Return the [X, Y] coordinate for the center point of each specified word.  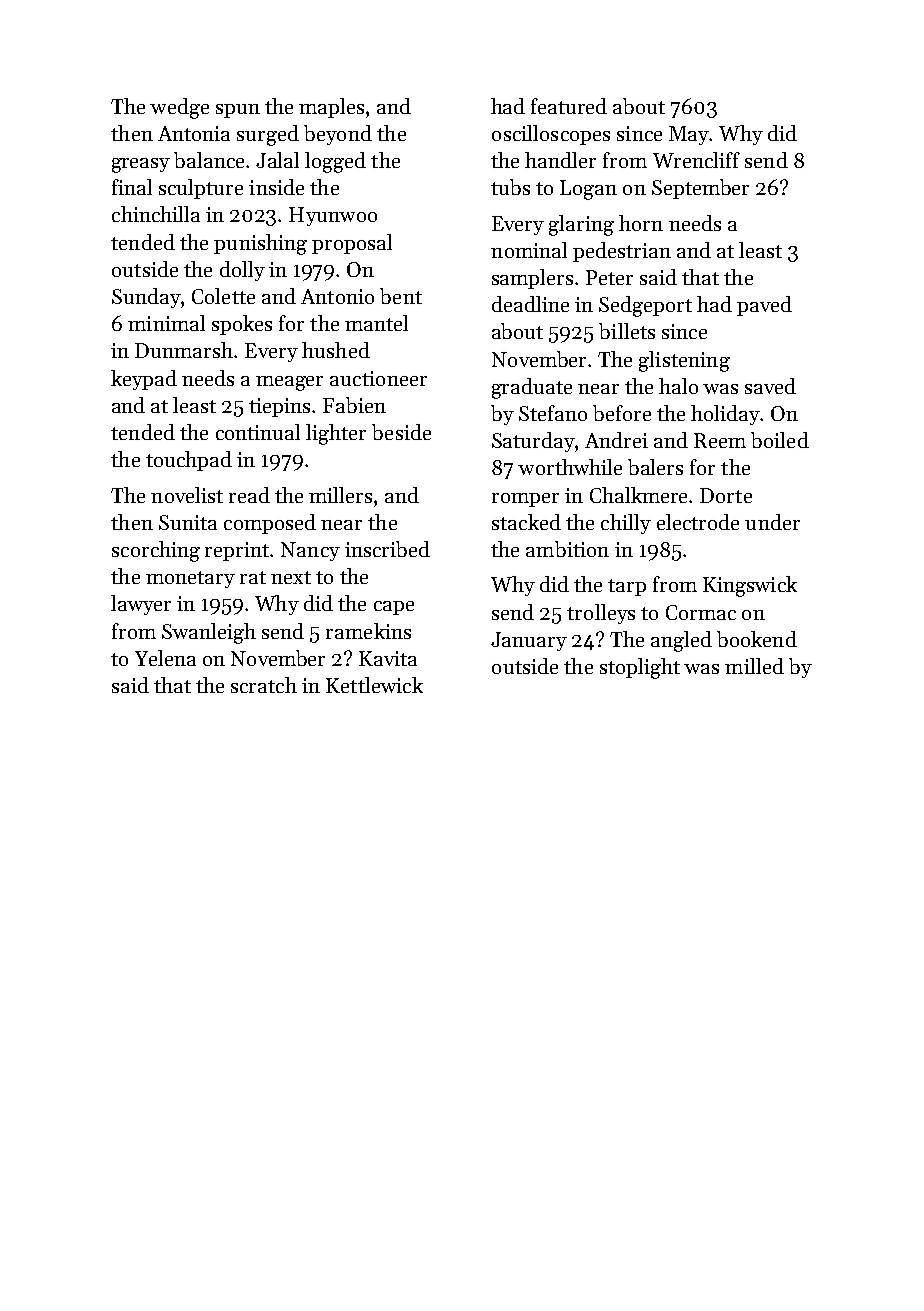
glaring [581, 225]
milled [754, 666]
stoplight [640, 668]
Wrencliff [696, 160]
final [132, 187]
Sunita [188, 522]
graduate [532, 388]
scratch [264, 685]
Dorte [726, 495]
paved [764, 306]
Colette [223, 296]
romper [525, 500]
